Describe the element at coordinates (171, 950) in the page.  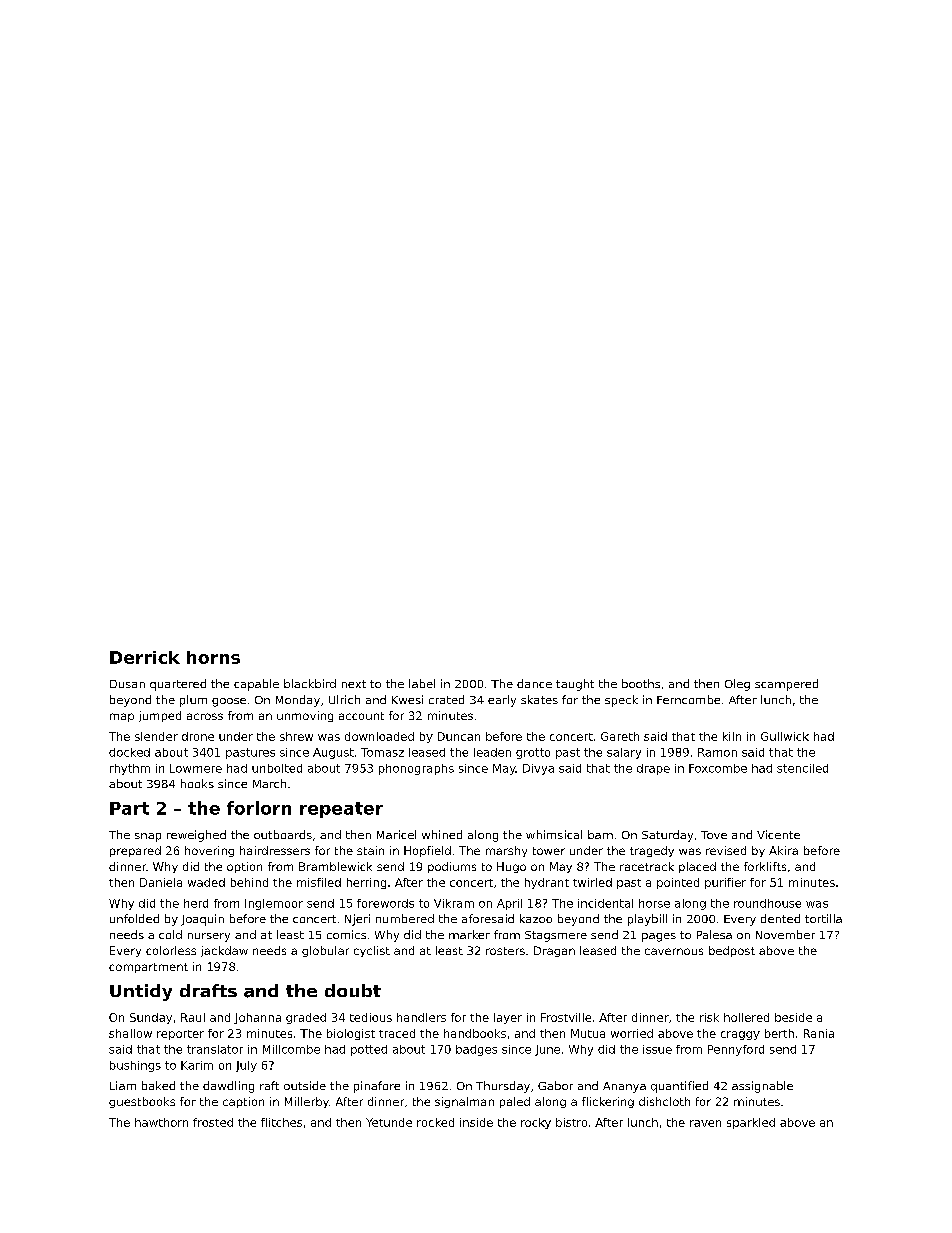
I see `colorless` at that location.
